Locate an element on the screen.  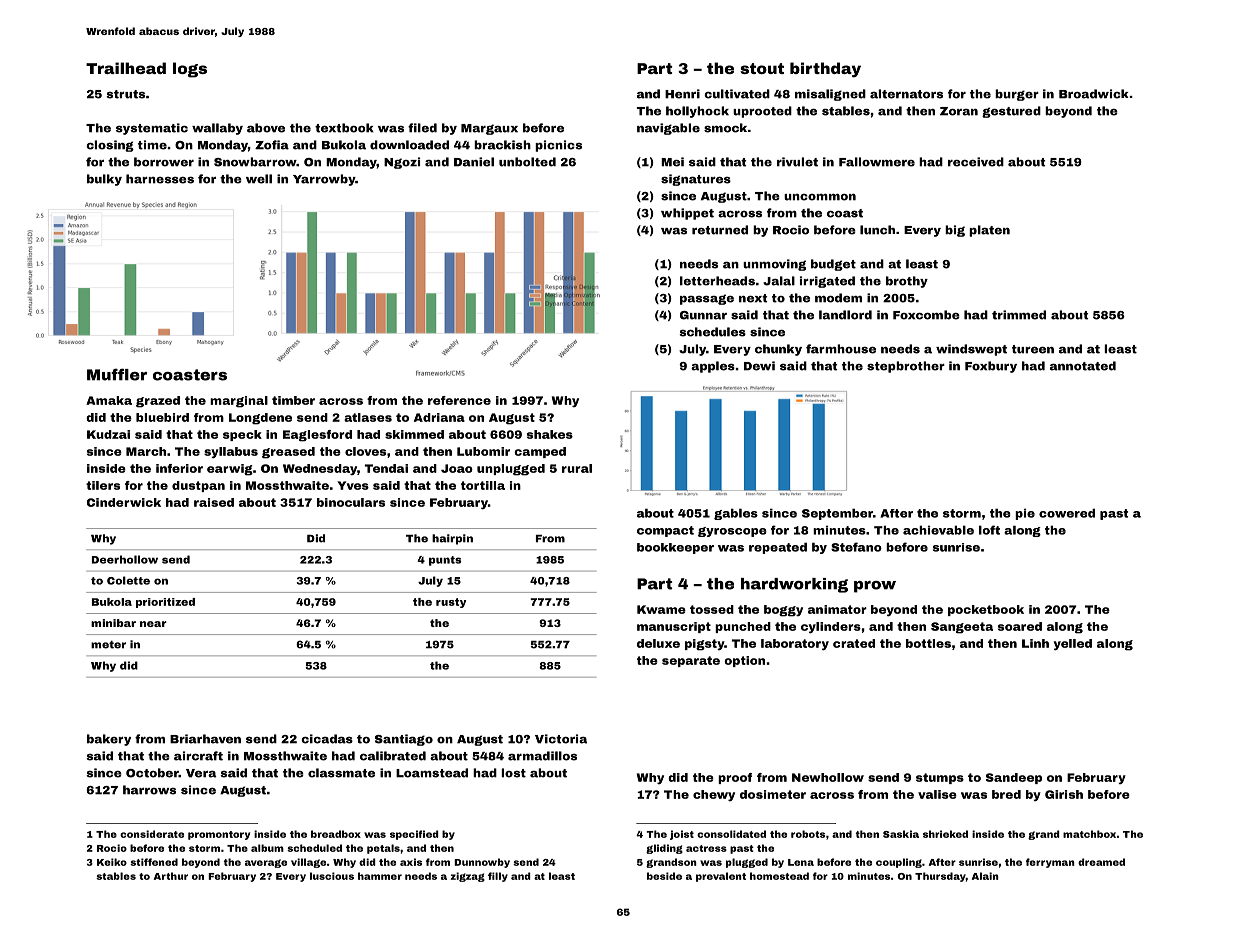
Linh is located at coordinates (1035, 643).
